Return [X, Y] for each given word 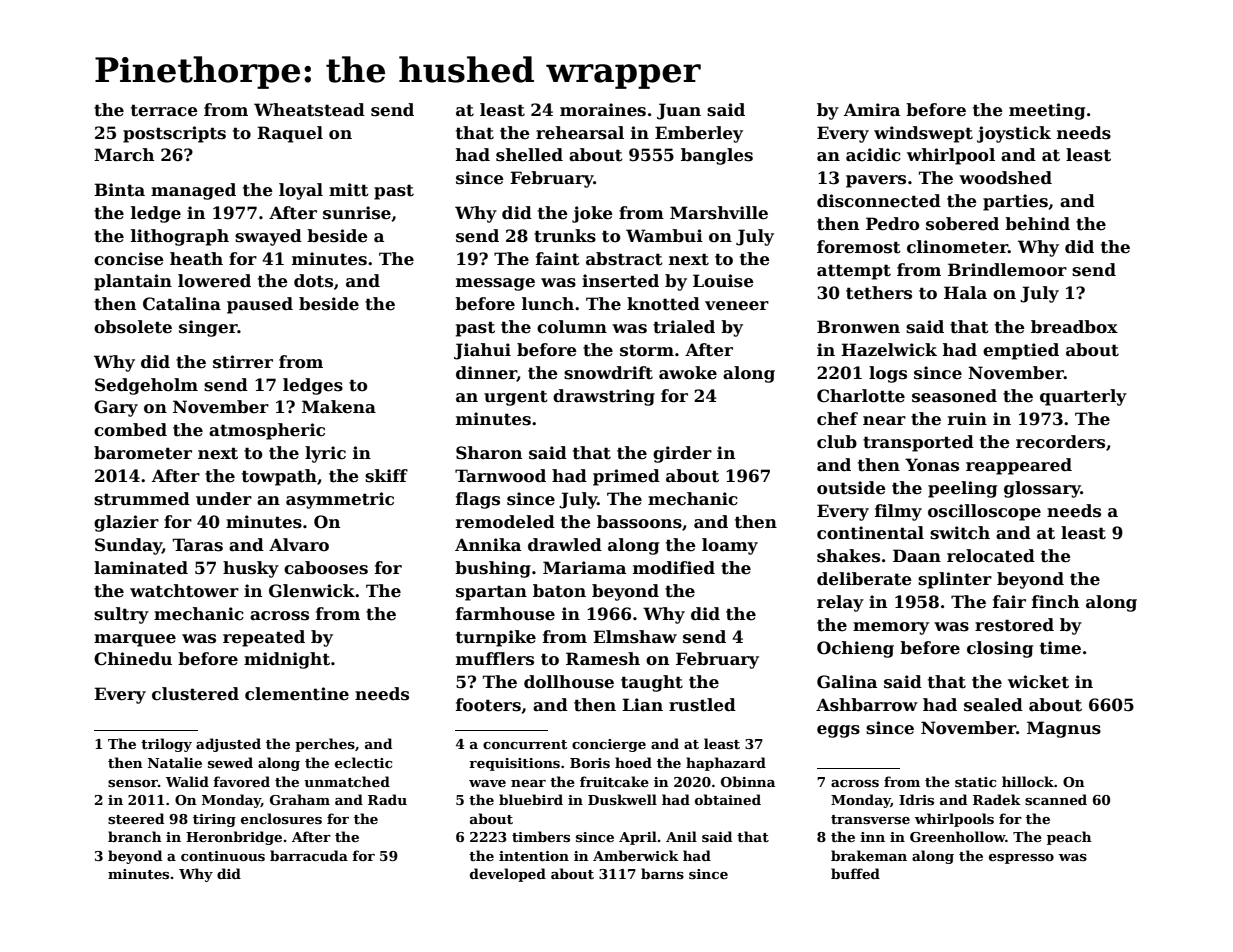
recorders [1060, 442]
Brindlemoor [1007, 270]
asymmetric [340, 500]
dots [313, 281]
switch [960, 533]
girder [682, 454]
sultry [121, 615]
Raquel [290, 134]
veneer [737, 306]
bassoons [639, 522]
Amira [872, 109]
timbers [541, 836]
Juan [679, 111]
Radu [387, 799]
